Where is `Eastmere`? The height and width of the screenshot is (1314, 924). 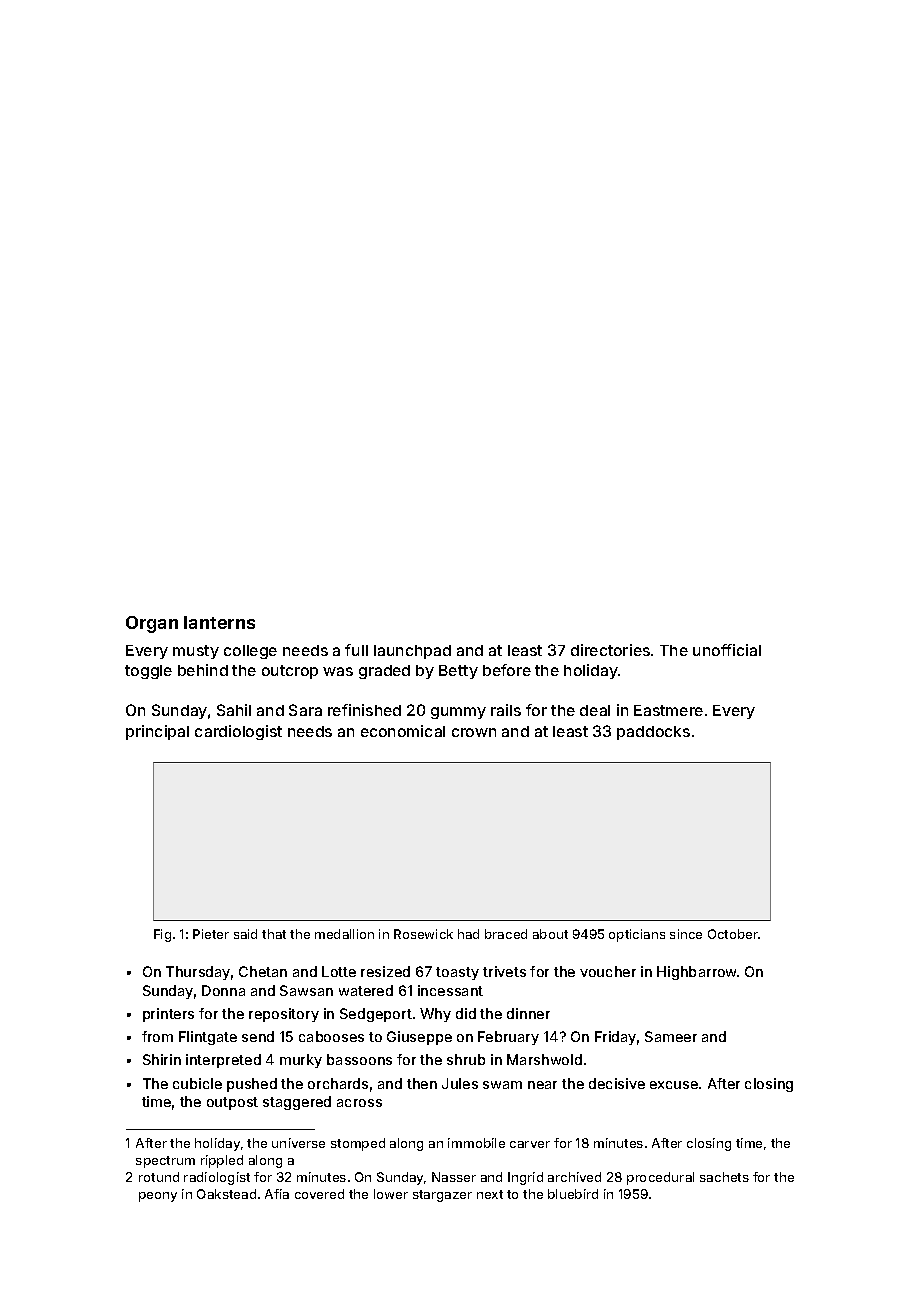 Eastmere is located at coordinates (668, 710).
